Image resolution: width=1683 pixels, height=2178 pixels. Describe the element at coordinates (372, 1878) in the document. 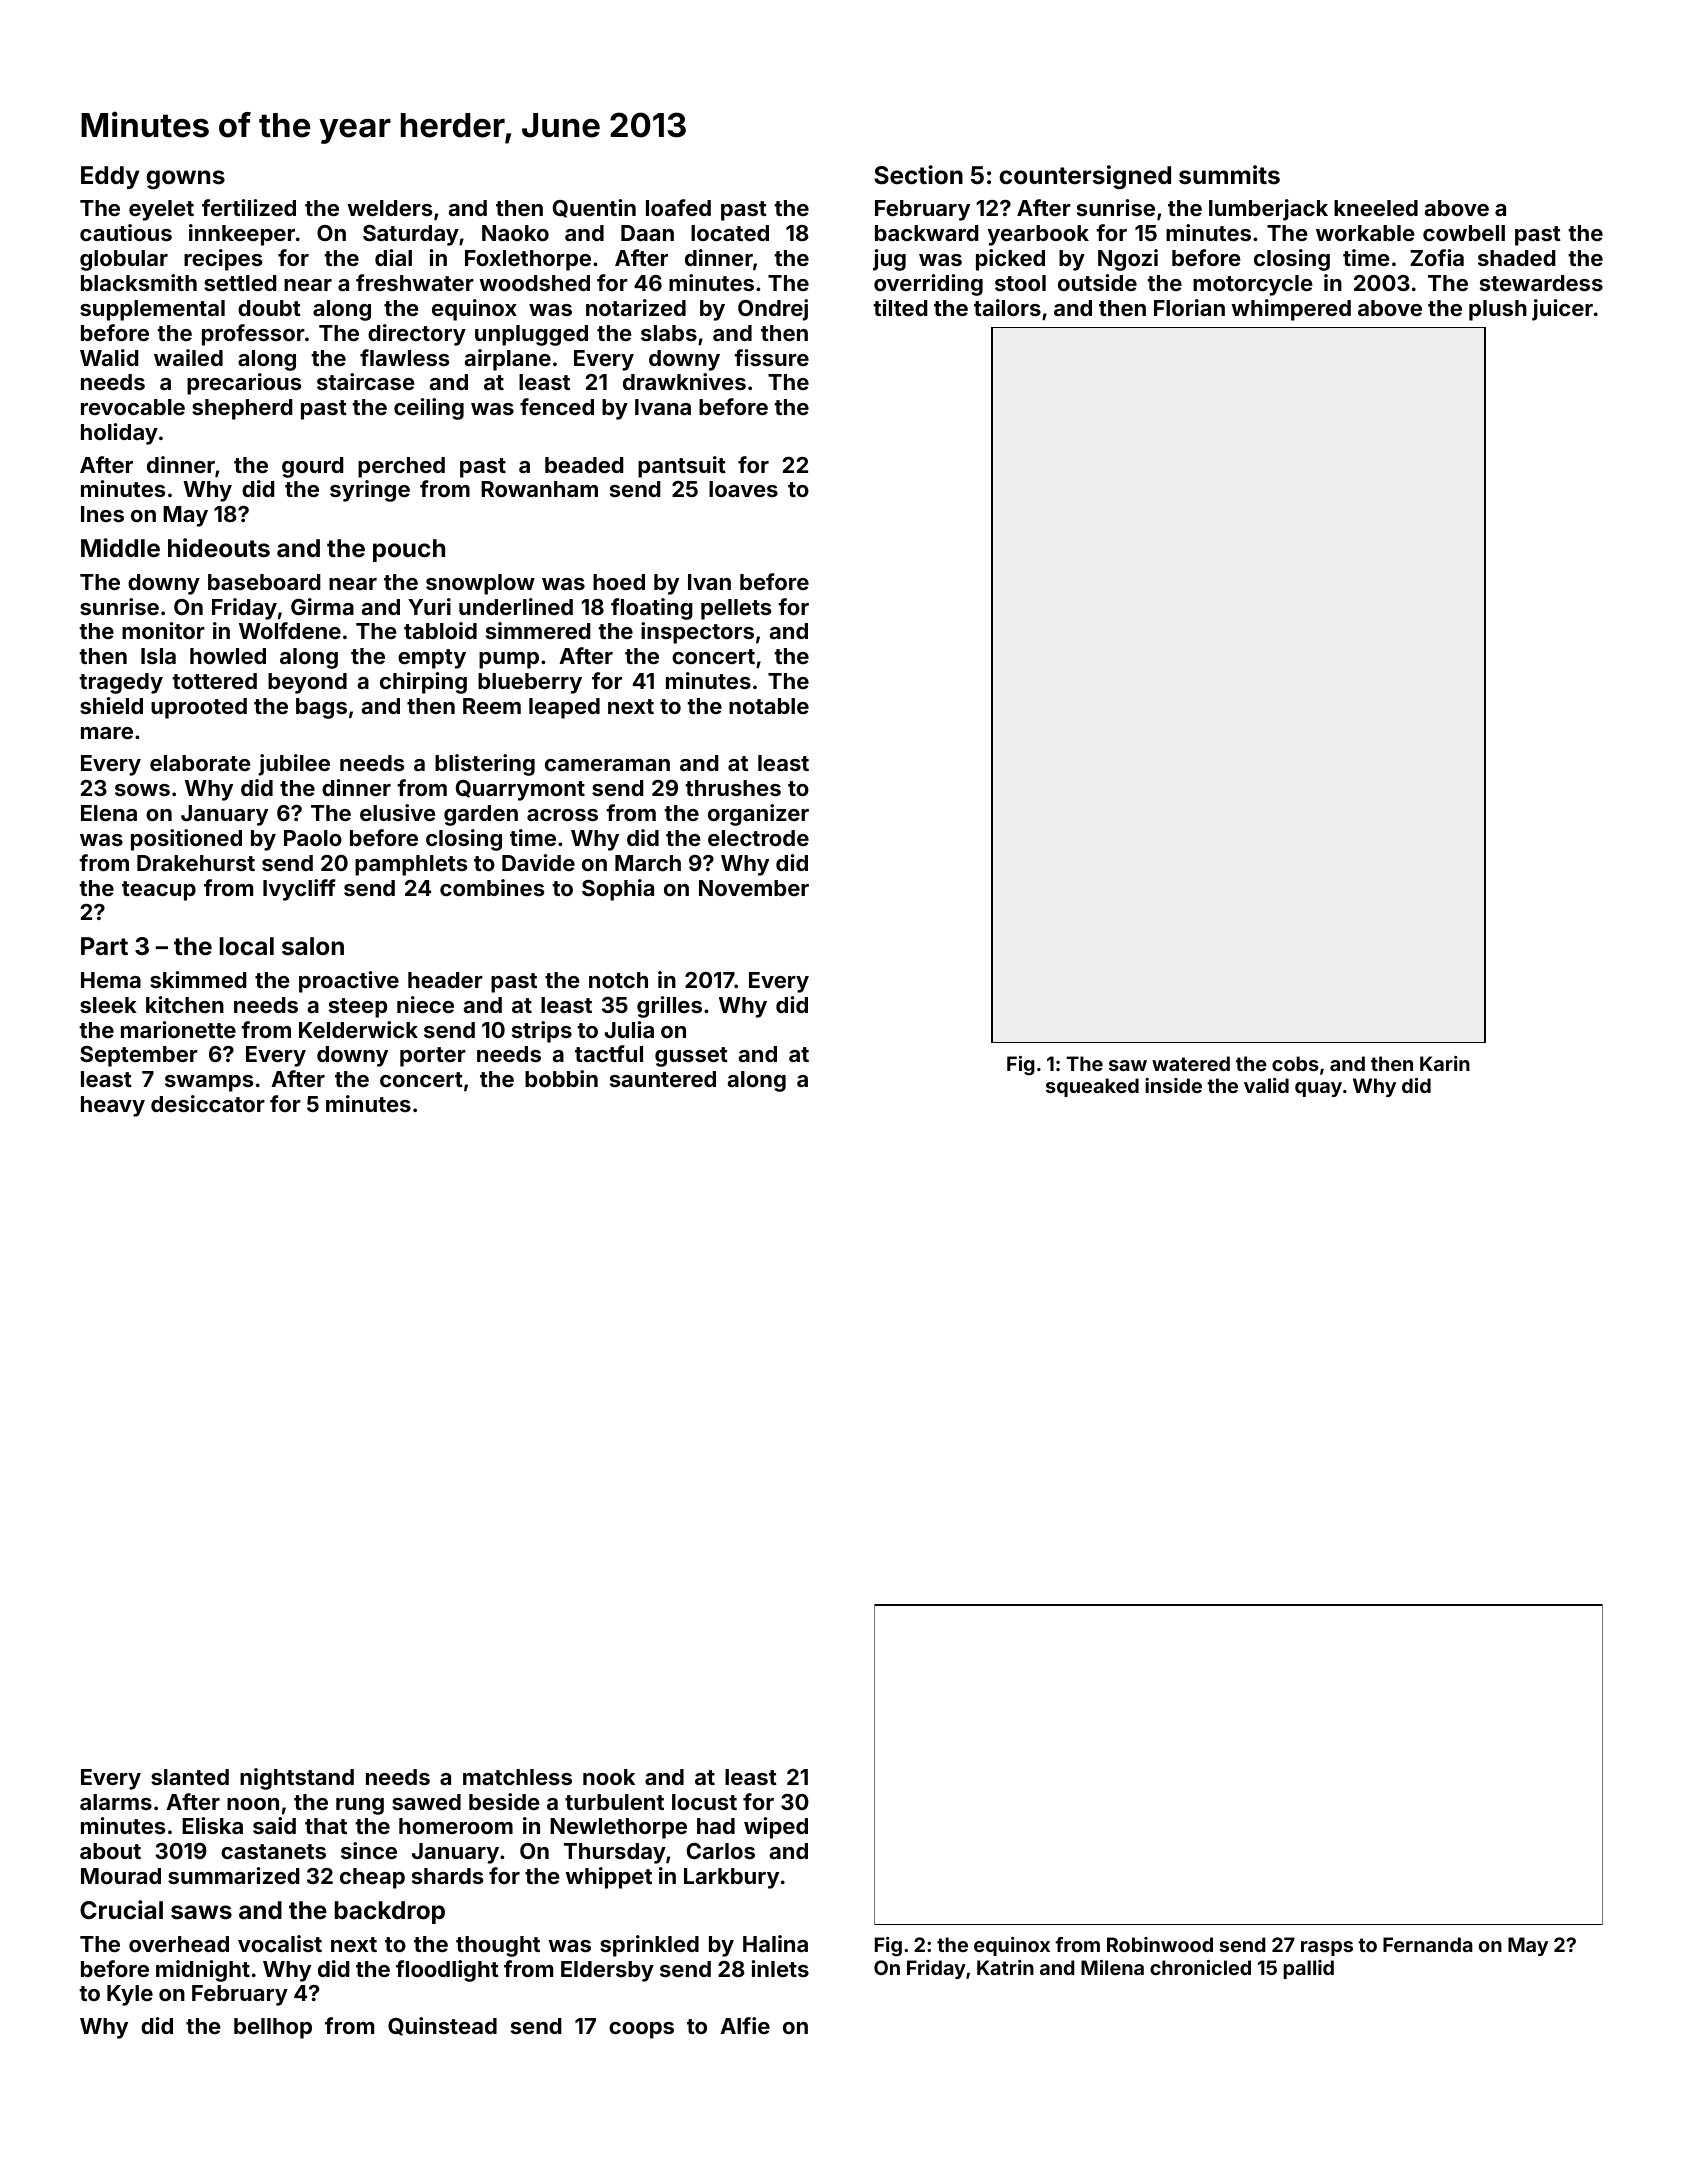

I see `cheap` at that location.
